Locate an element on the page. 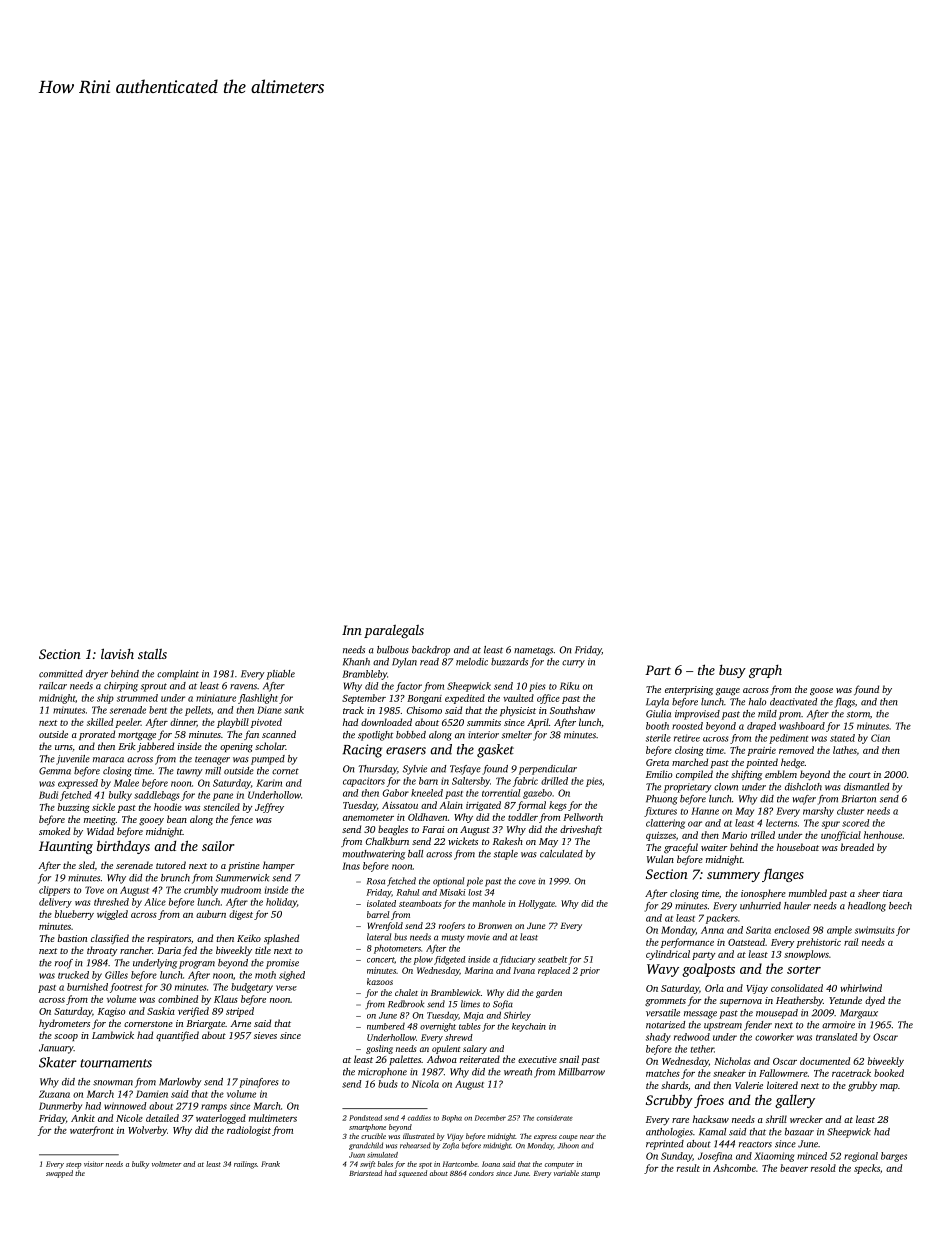 The height and width of the page is (1233, 952). lost is located at coordinates (475, 892).
